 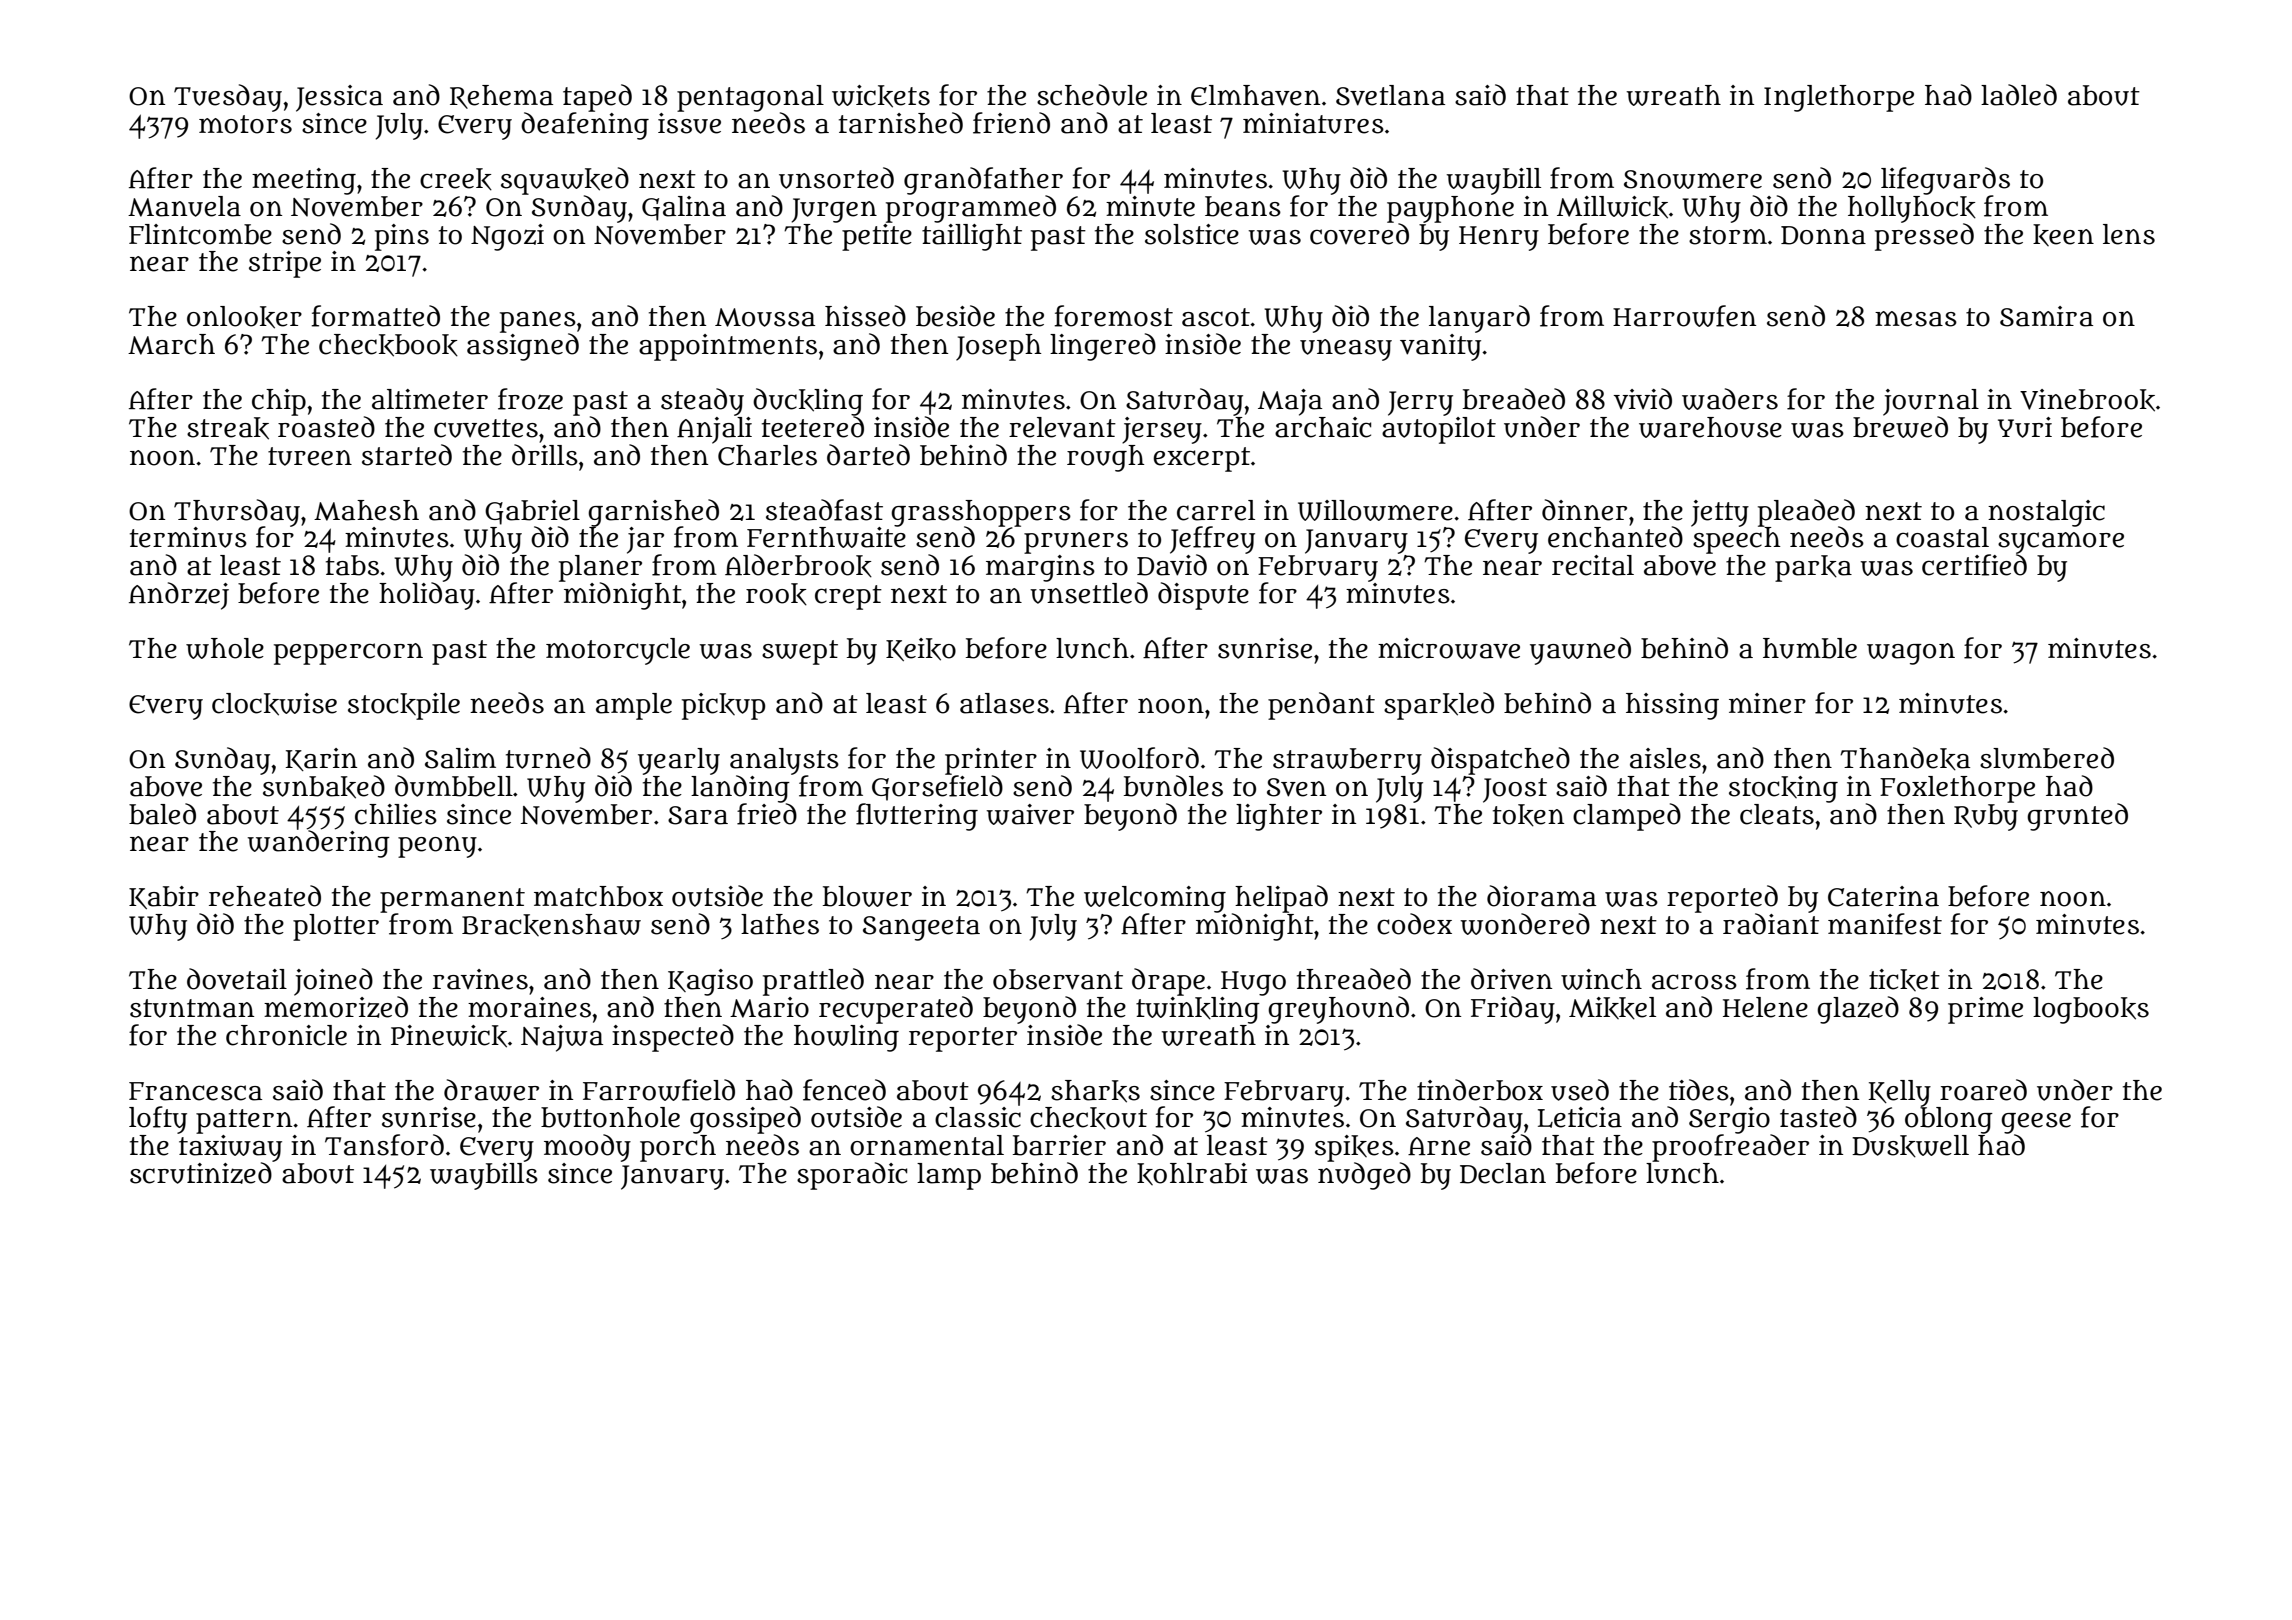 I want to click on drawer, so click(x=491, y=1090).
